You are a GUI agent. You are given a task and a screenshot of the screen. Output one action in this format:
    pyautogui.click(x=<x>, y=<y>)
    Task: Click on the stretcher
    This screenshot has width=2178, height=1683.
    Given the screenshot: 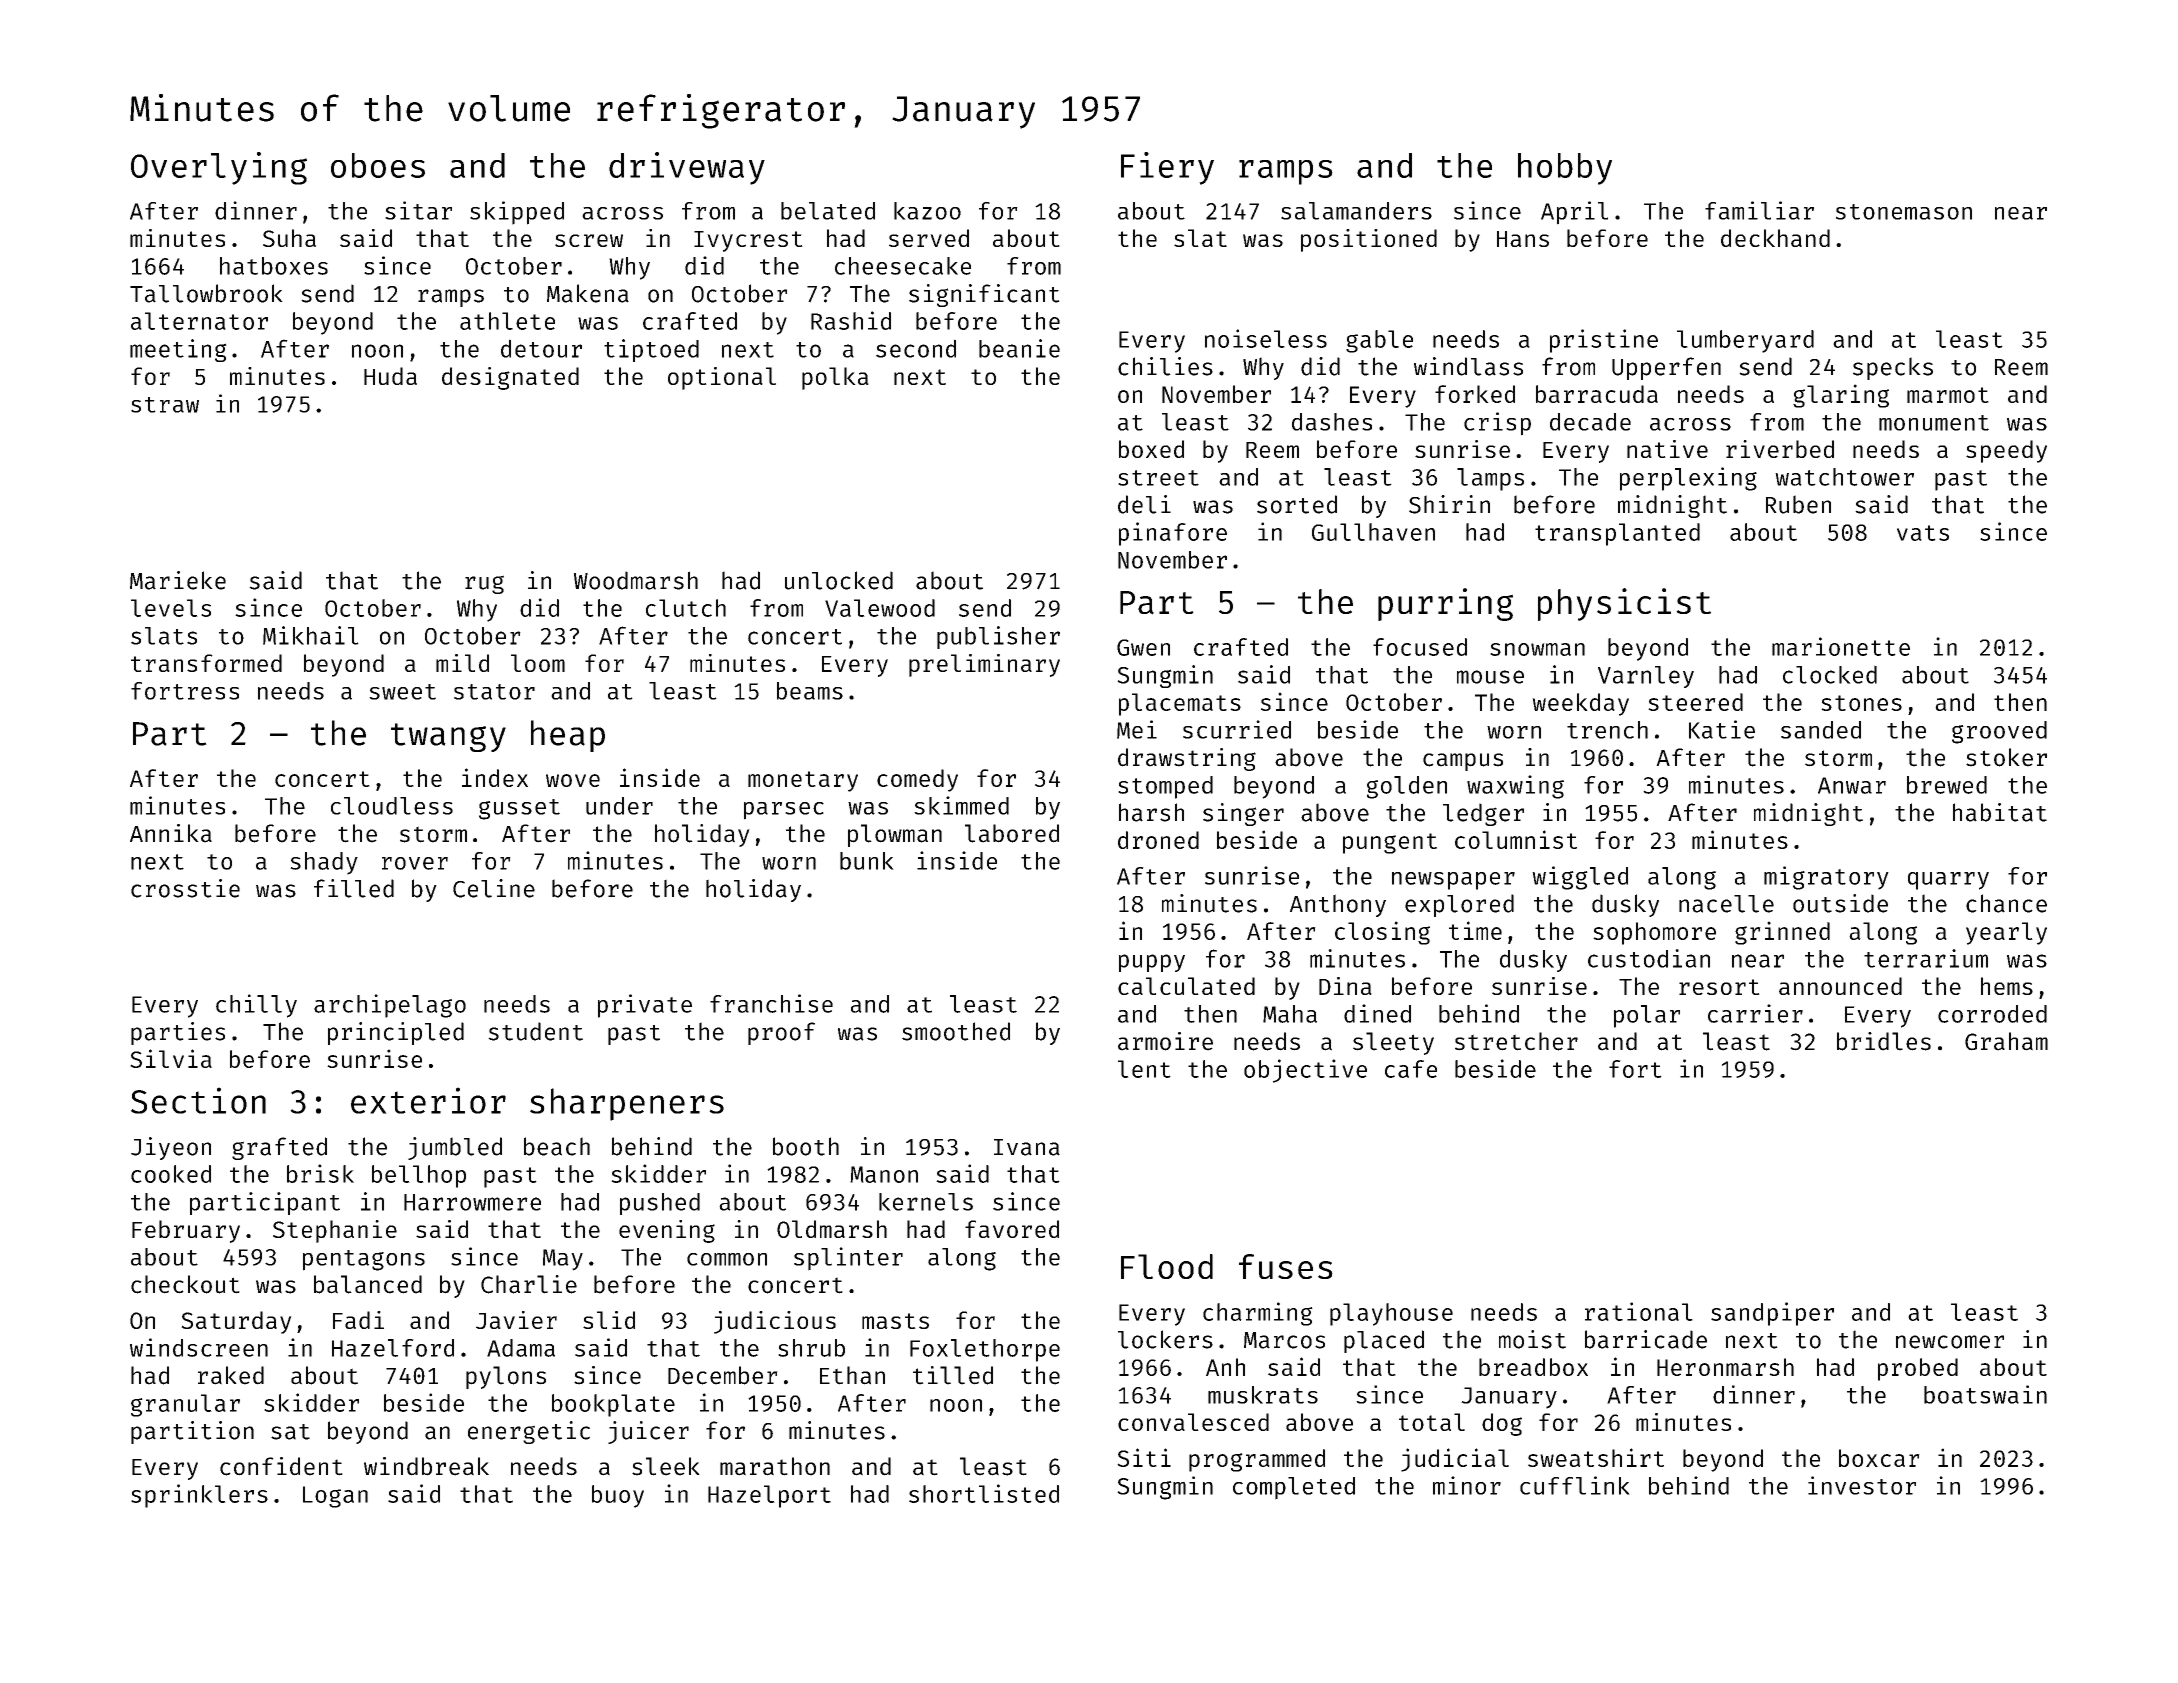 What is the action you would take?
    pyautogui.click(x=1516, y=1041)
